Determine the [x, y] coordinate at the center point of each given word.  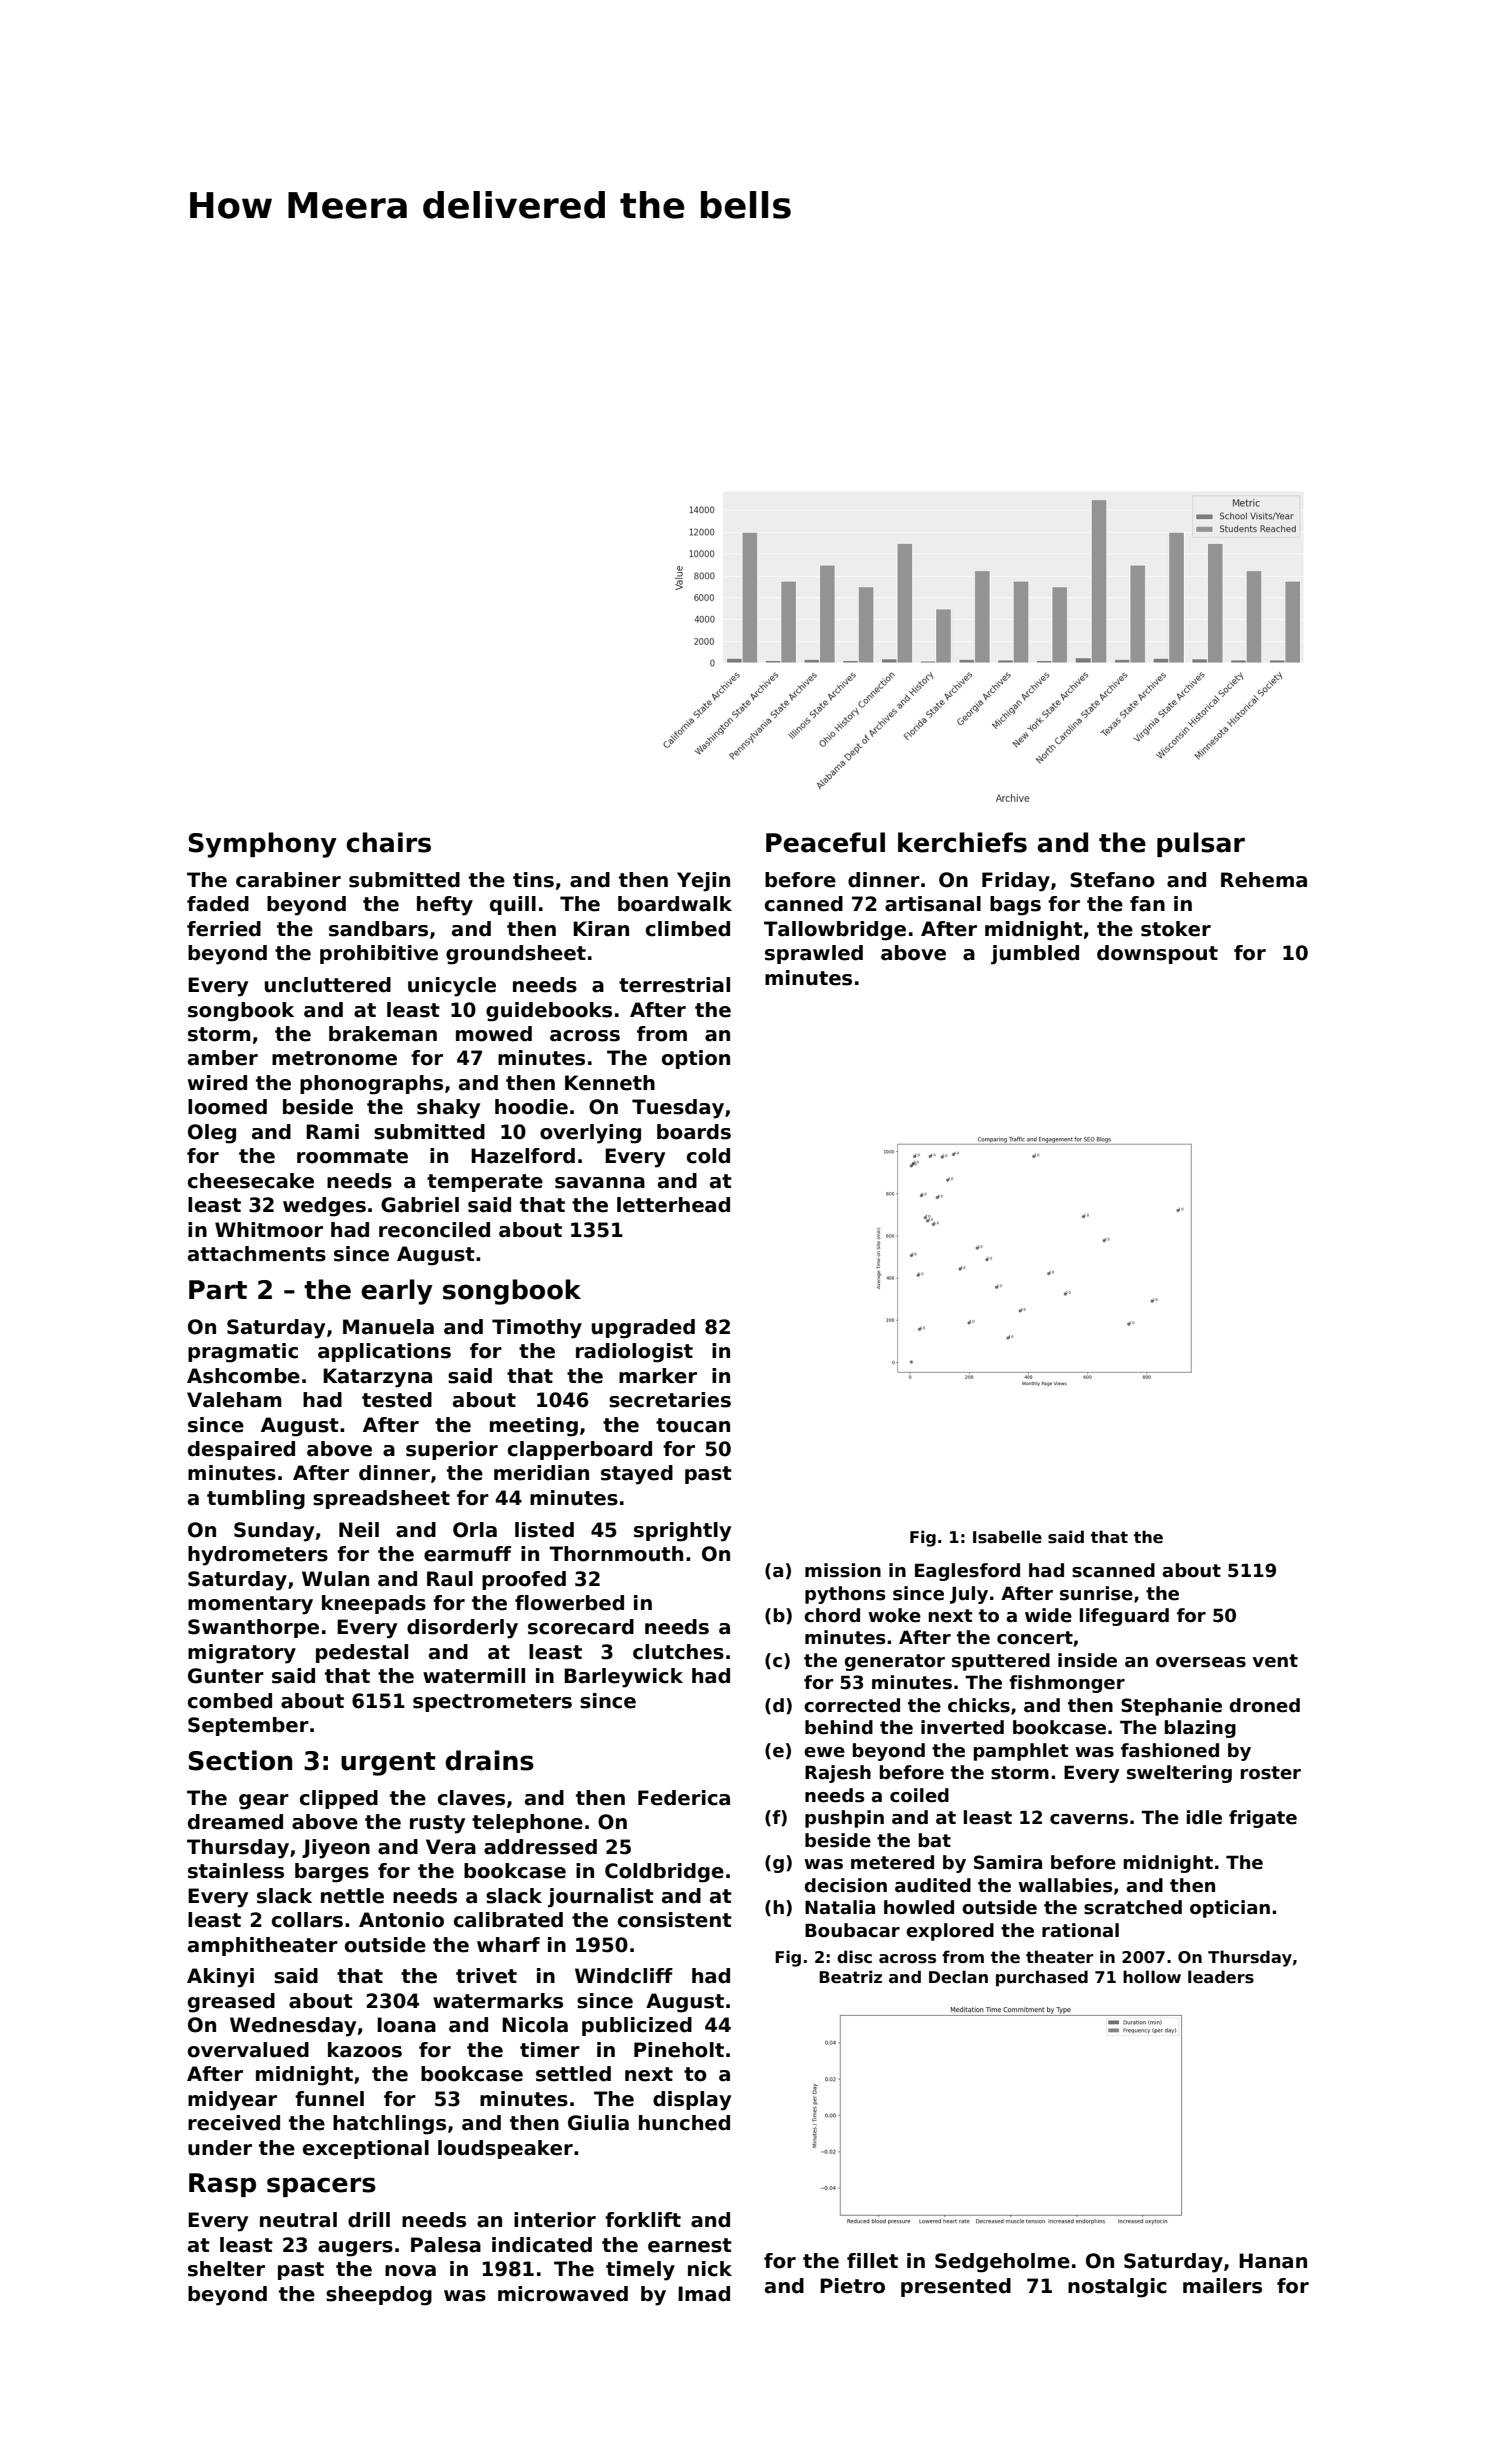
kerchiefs [962, 842]
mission [843, 1570]
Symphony [263, 845]
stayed [637, 1475]
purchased [1042, 1978]
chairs [388, 842]
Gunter [226, 1676]
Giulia [598, 2123]
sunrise [1096, 1593]
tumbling [256, 1500]
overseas [1201, 1662]
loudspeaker [505, 2149]
